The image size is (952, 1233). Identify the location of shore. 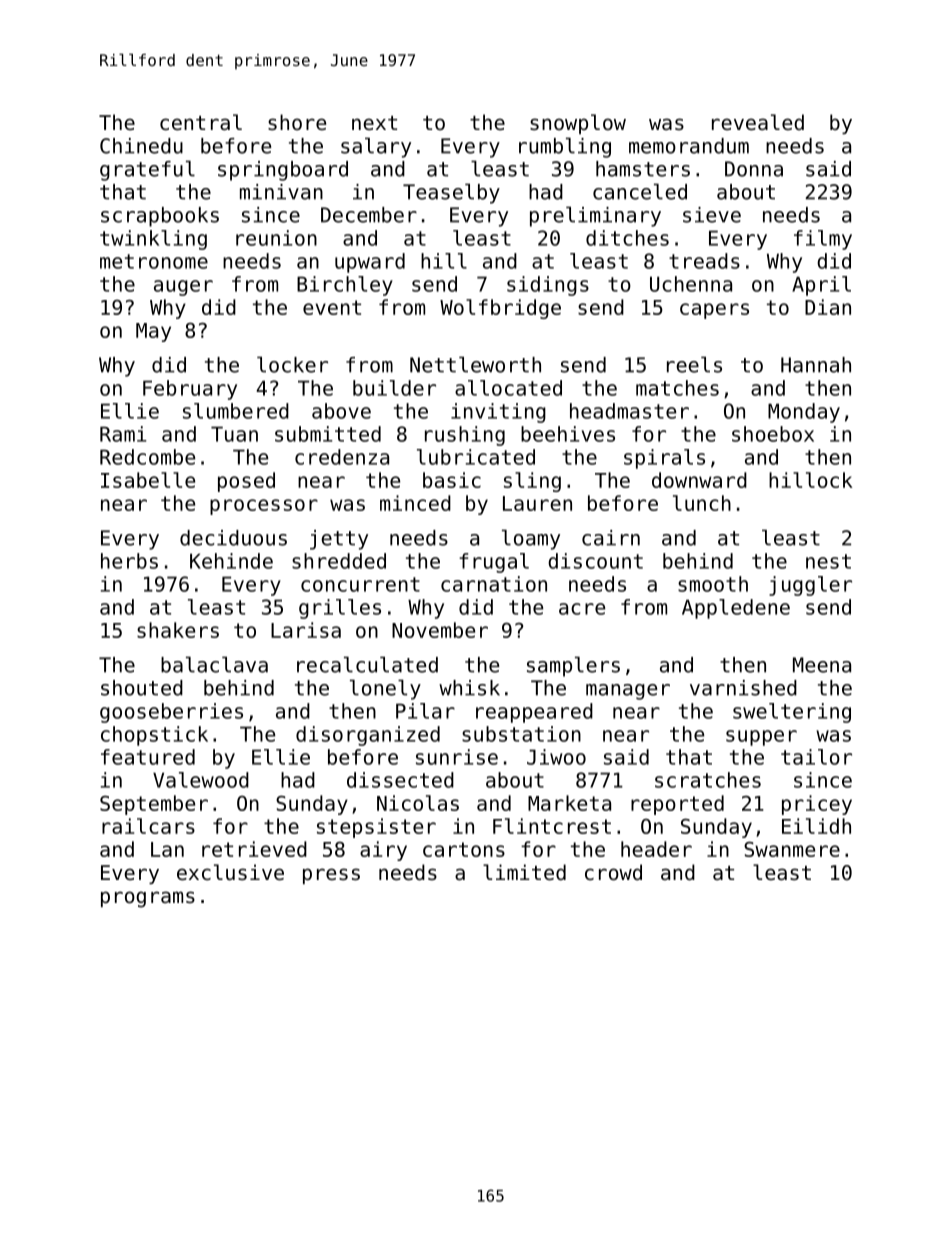
(297, 122).
